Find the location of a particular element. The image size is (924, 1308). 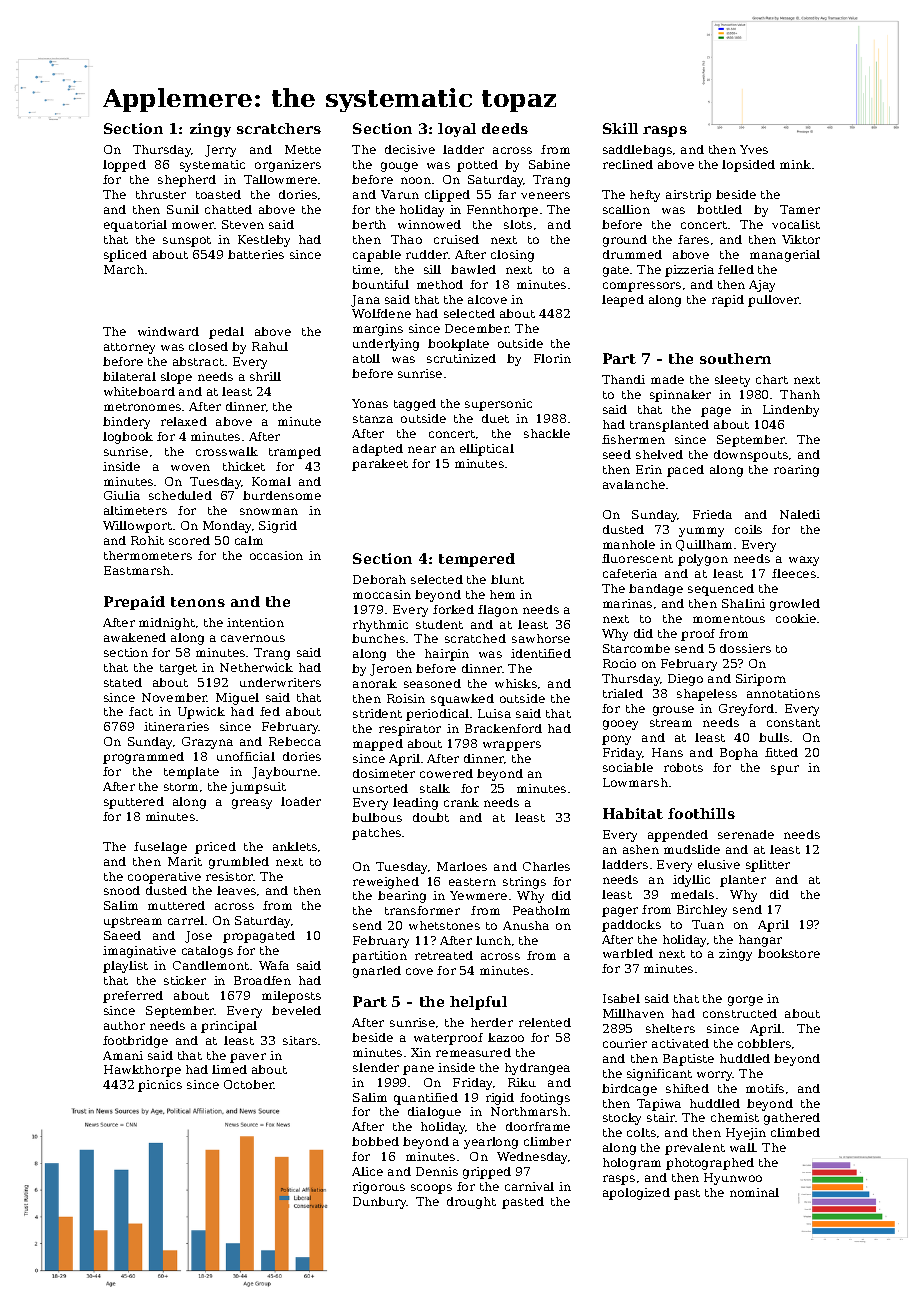

Grazyna is located at coordinates (207, 743).
